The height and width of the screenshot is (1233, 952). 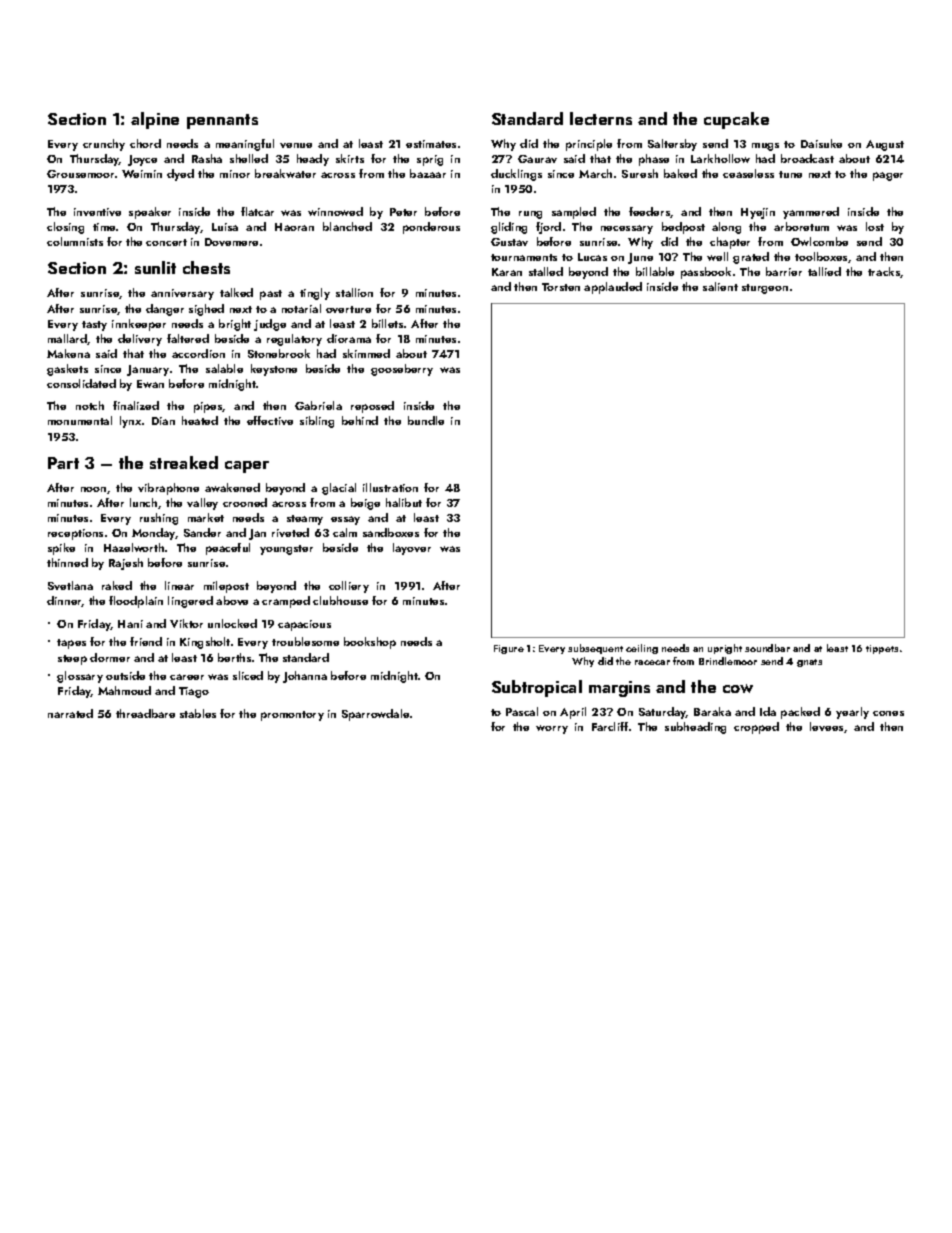 What do you see at coordinates (365, 504) in the screenshot?
I see `beige` at bounding box center [365, 504].
